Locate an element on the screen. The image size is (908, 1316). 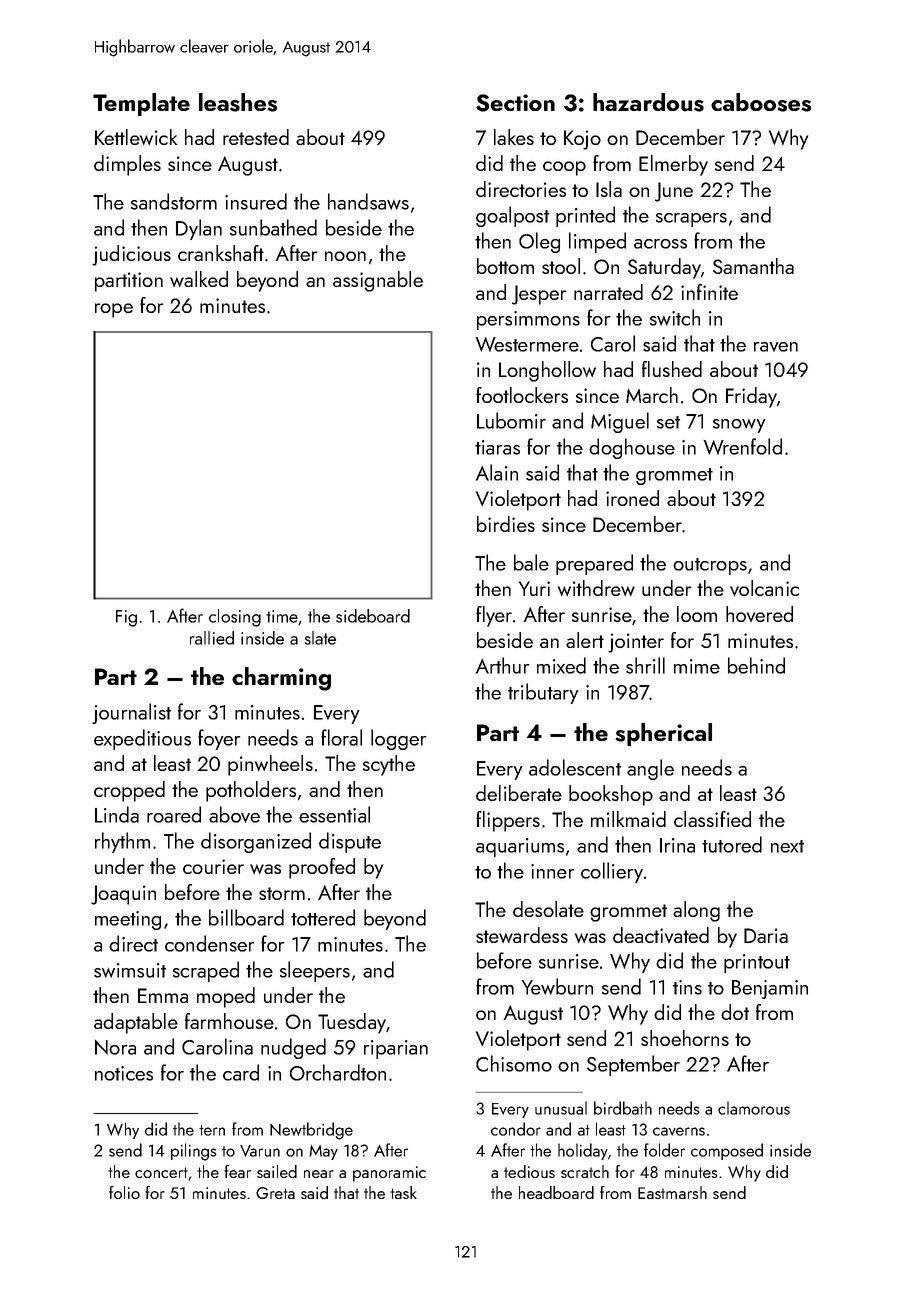
birdies is located at coordinates (506, 524).
